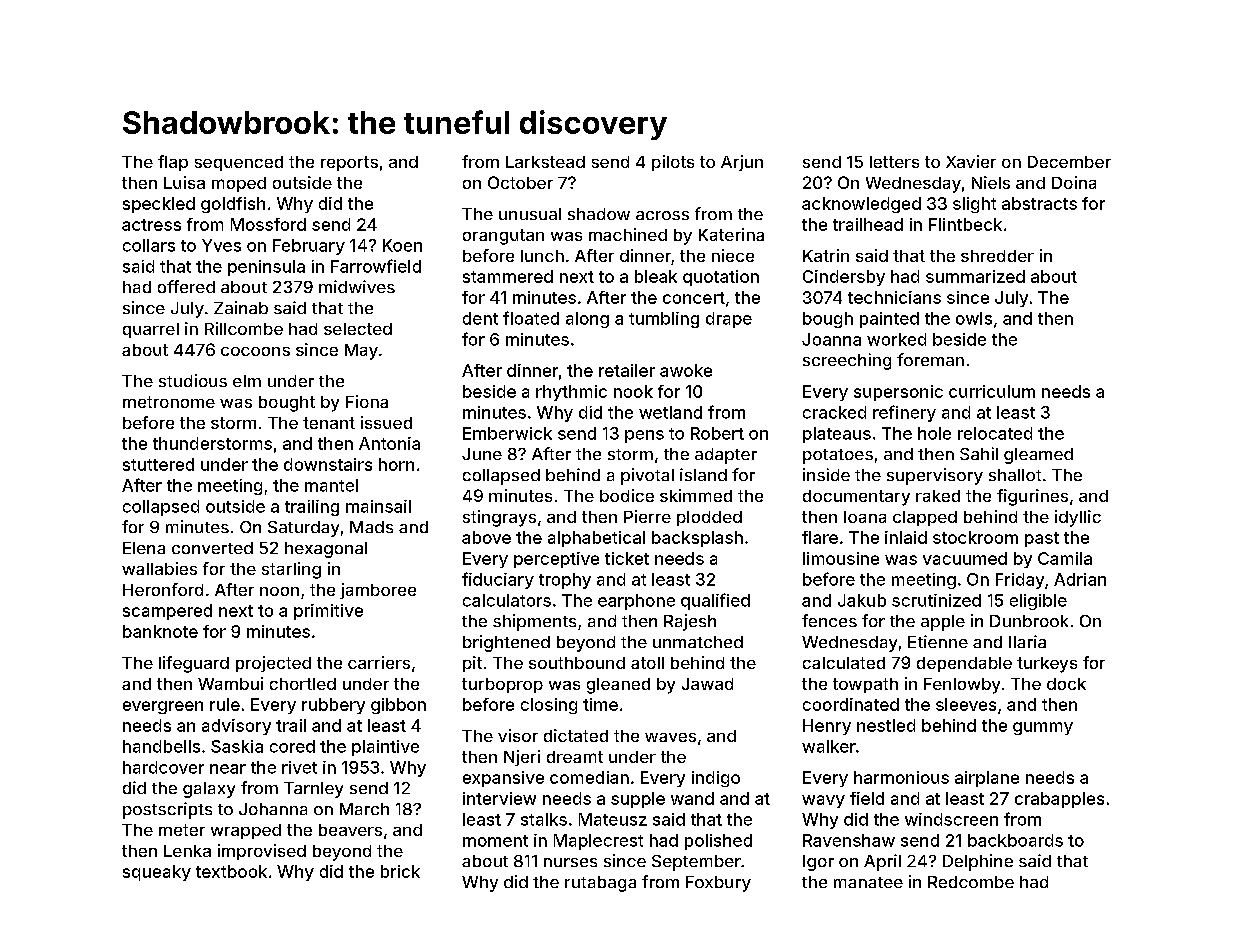  What do you see at coordinates (718, 884) in the screenshot?
I see `Foxbury` at bounding box center [718, 884].
